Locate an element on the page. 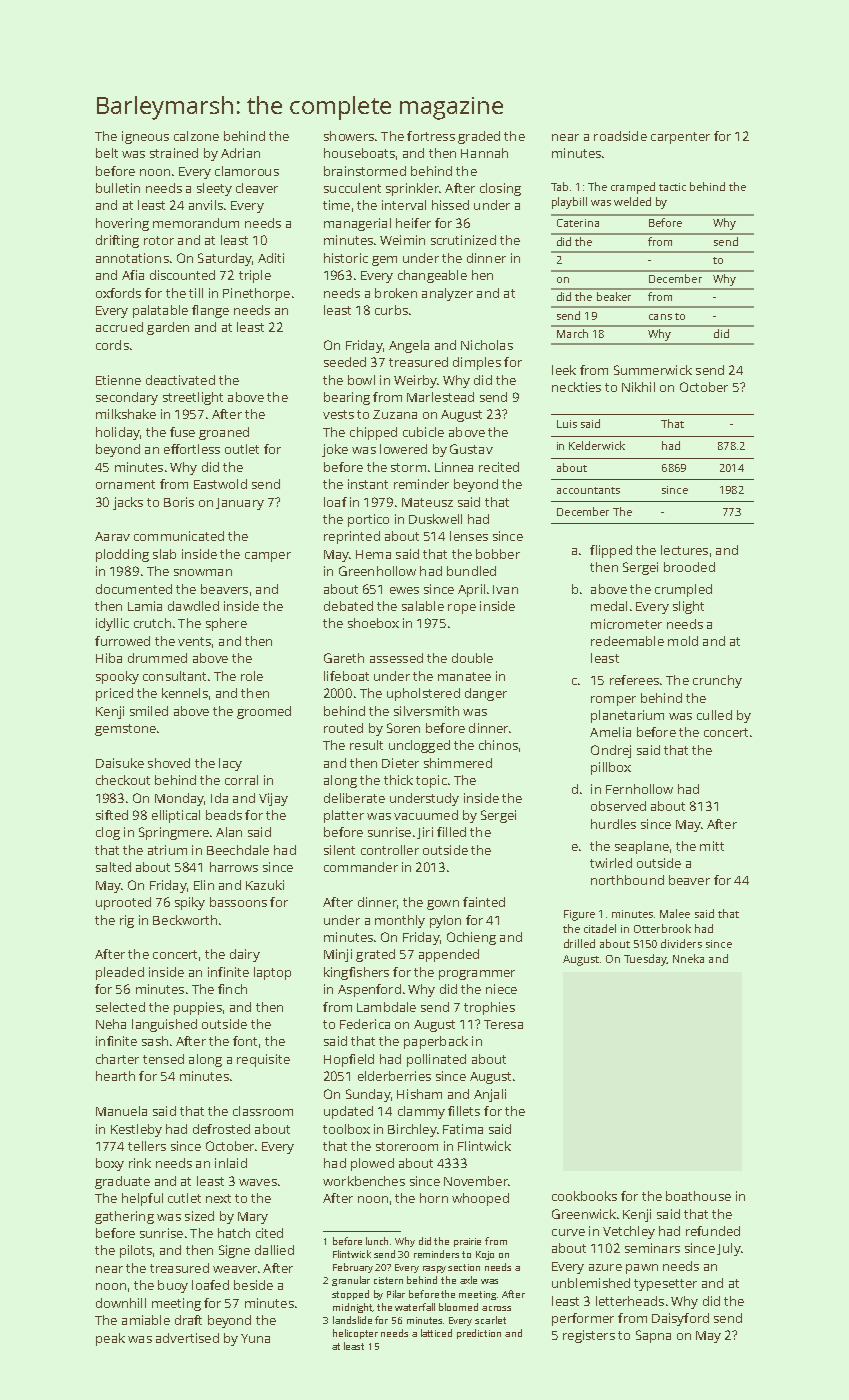  drifting is located at coordinates (117, 241).
